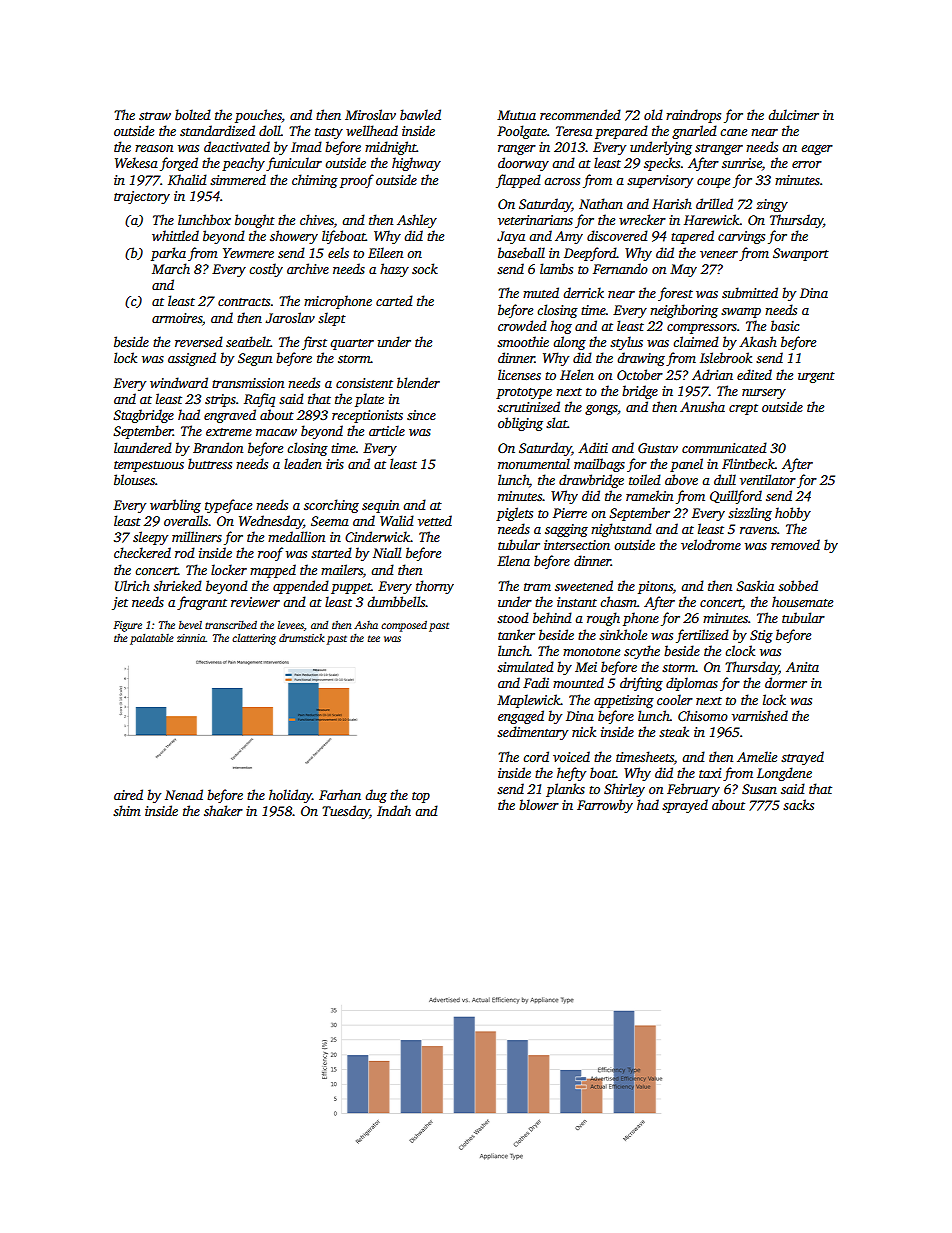  I want to click on submitted, so click(750, 292).
